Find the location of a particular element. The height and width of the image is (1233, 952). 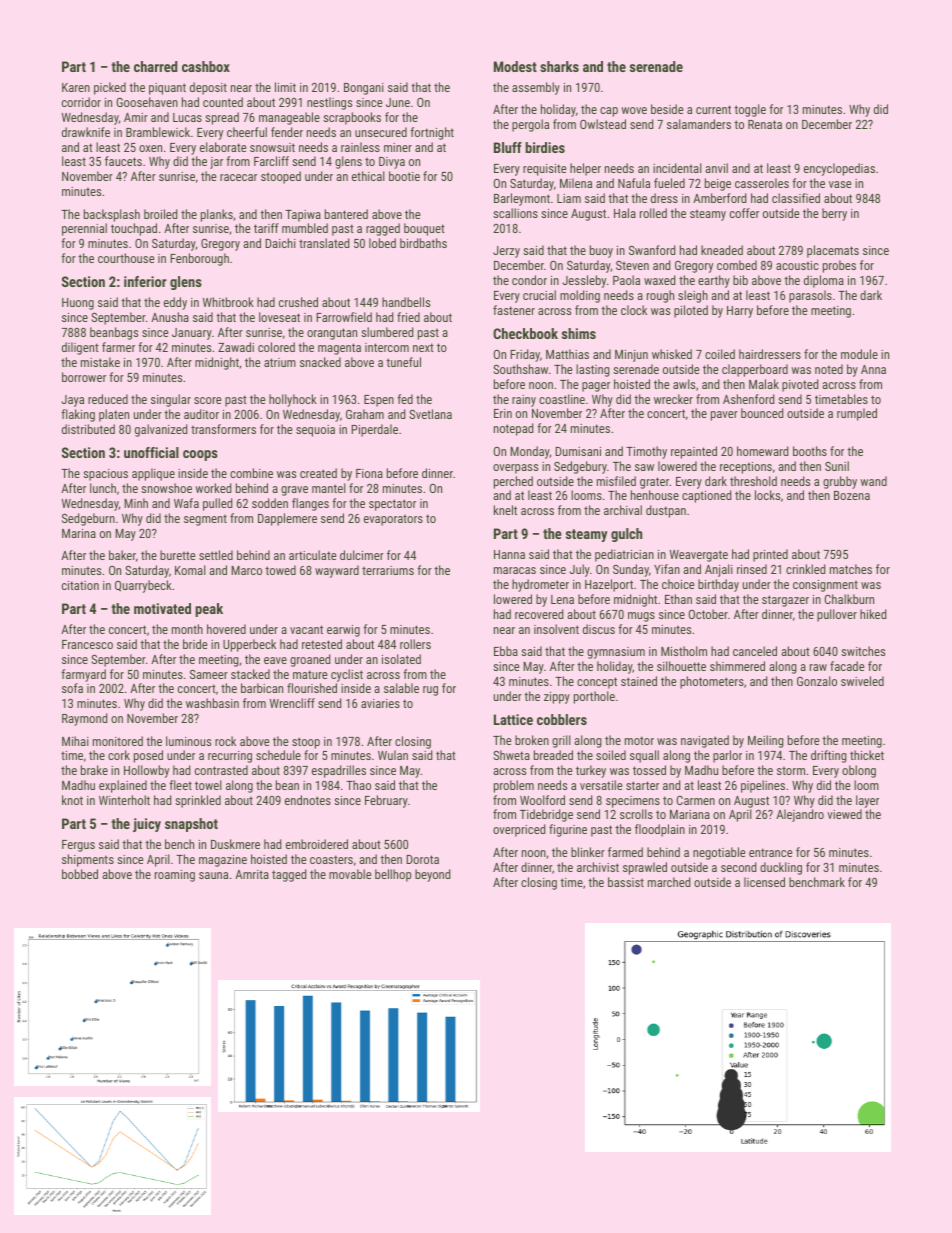

facade is located at coordinates (847, 666).
